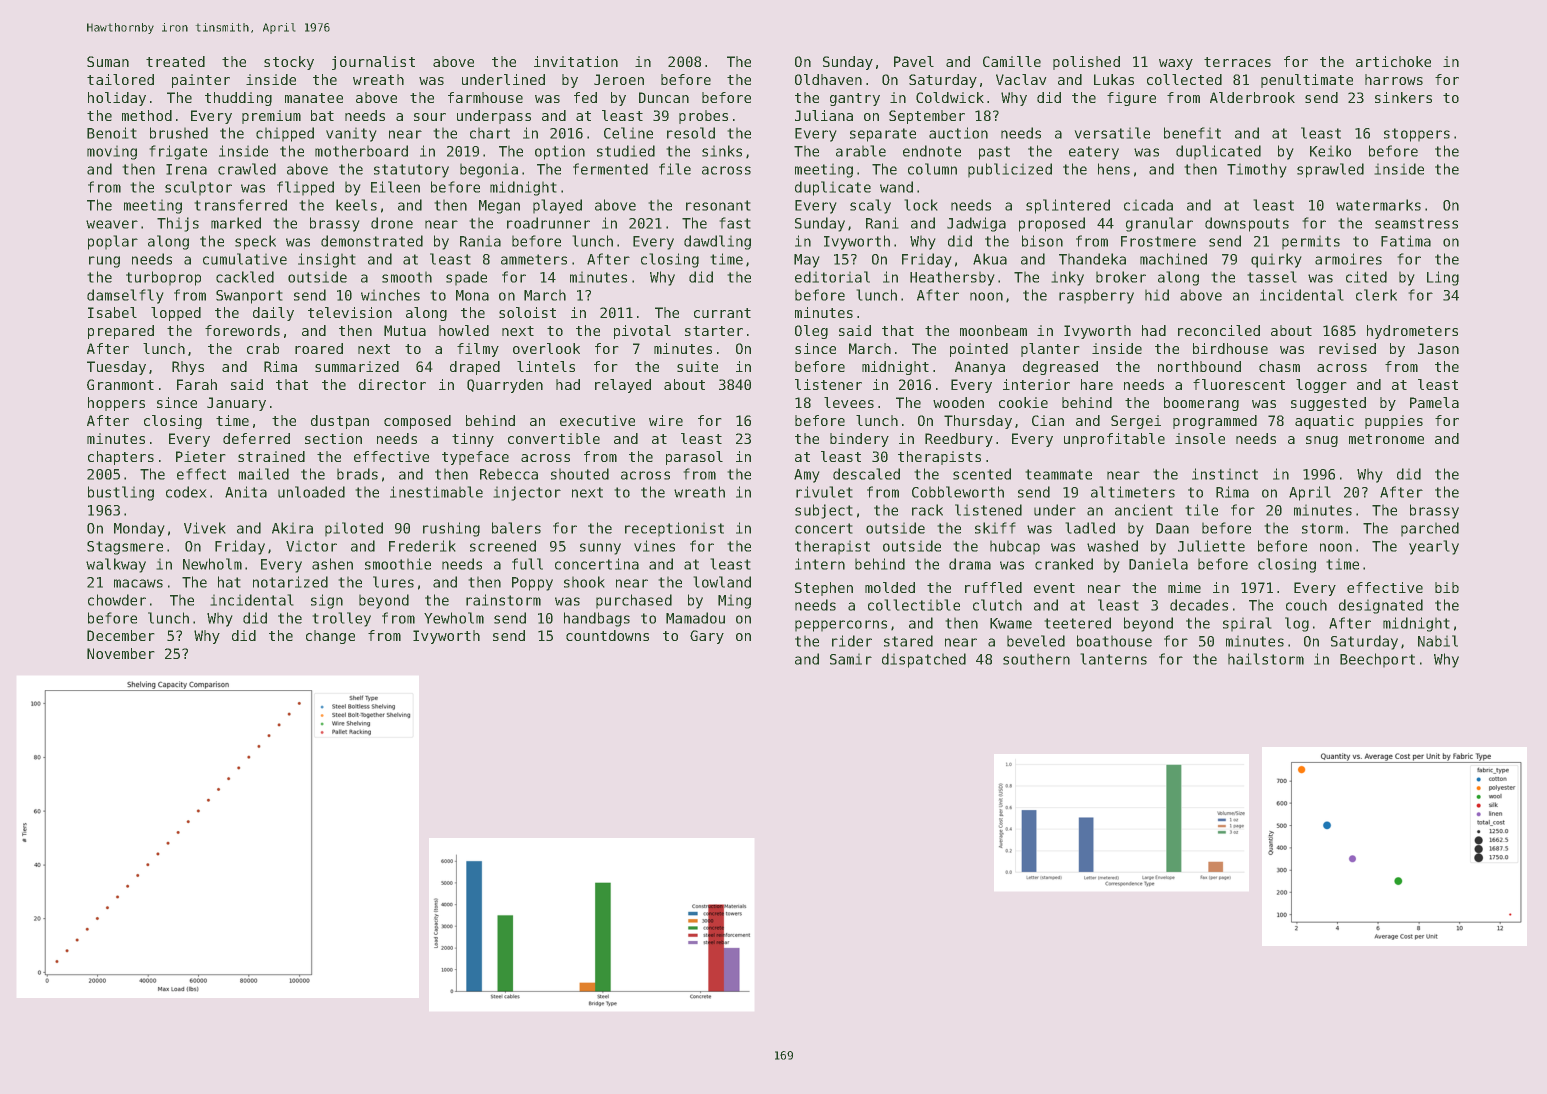 Image resolution: width=1547 pixels, height=1094 pixels. What do you see at coordinates (824, 589) in the screenshot?
I see `Stephen` at bounding box center [824, 589].
